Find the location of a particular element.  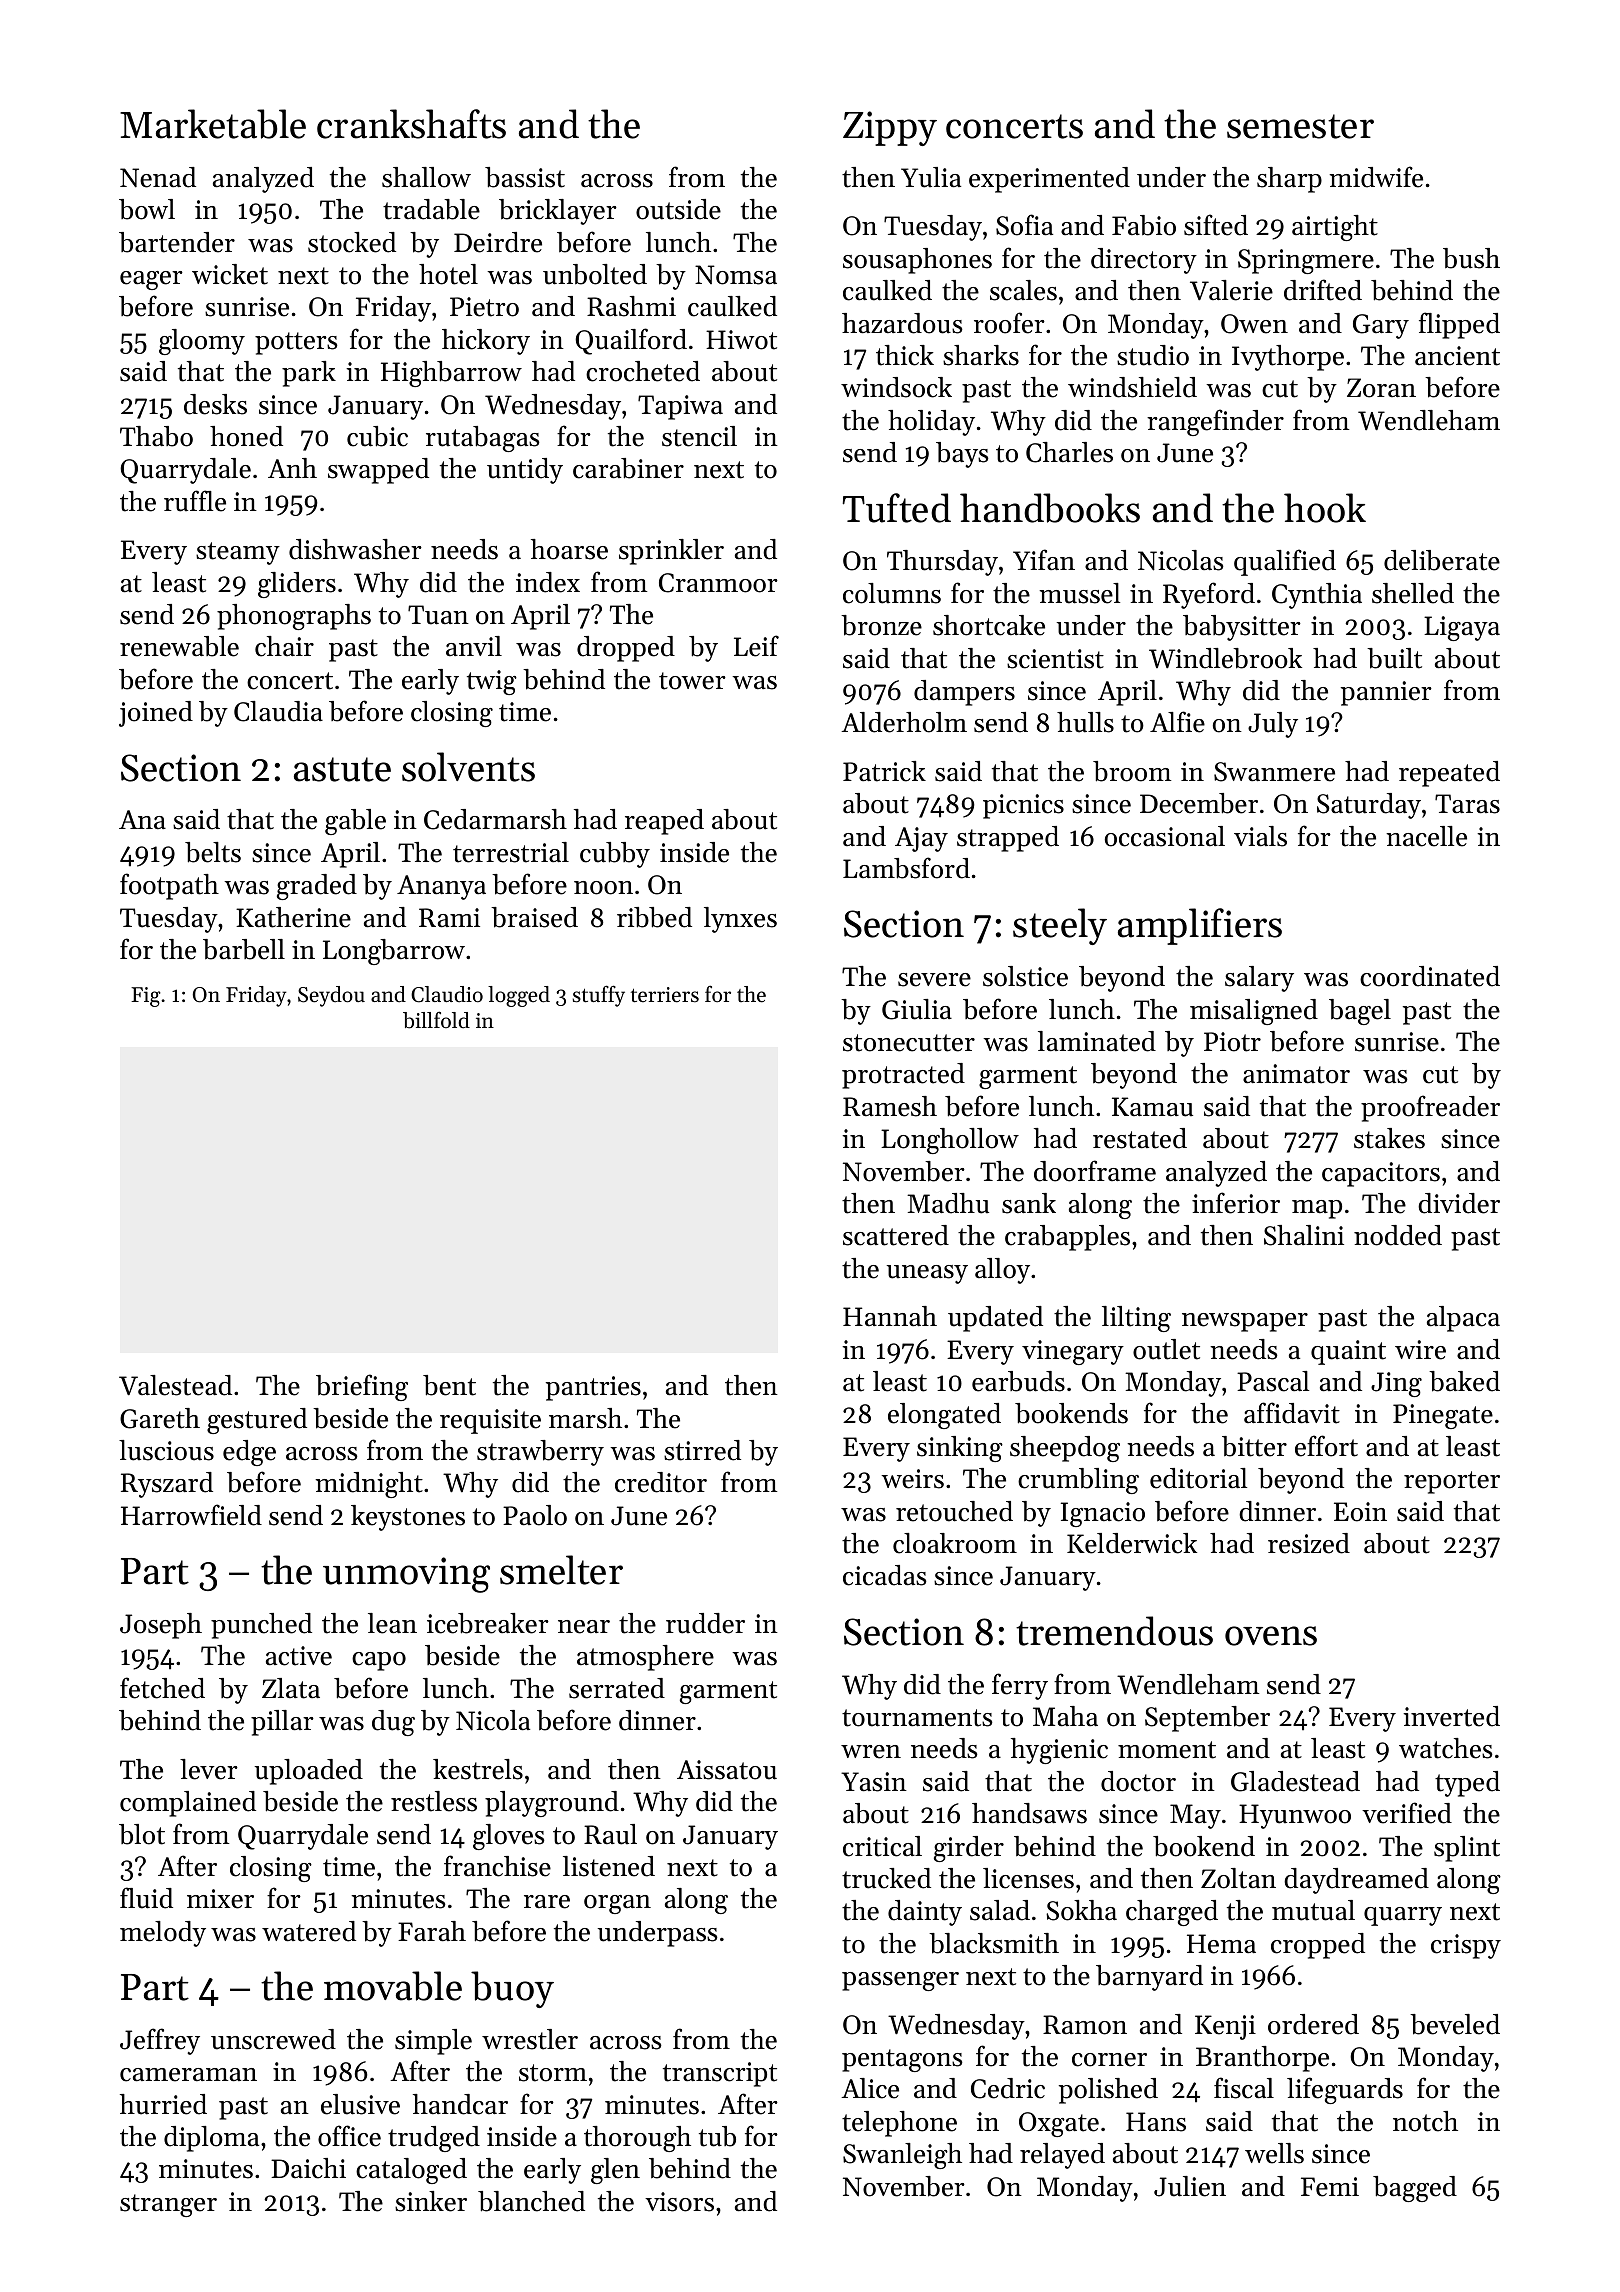

visors is located at coordinates (679, 2202).
